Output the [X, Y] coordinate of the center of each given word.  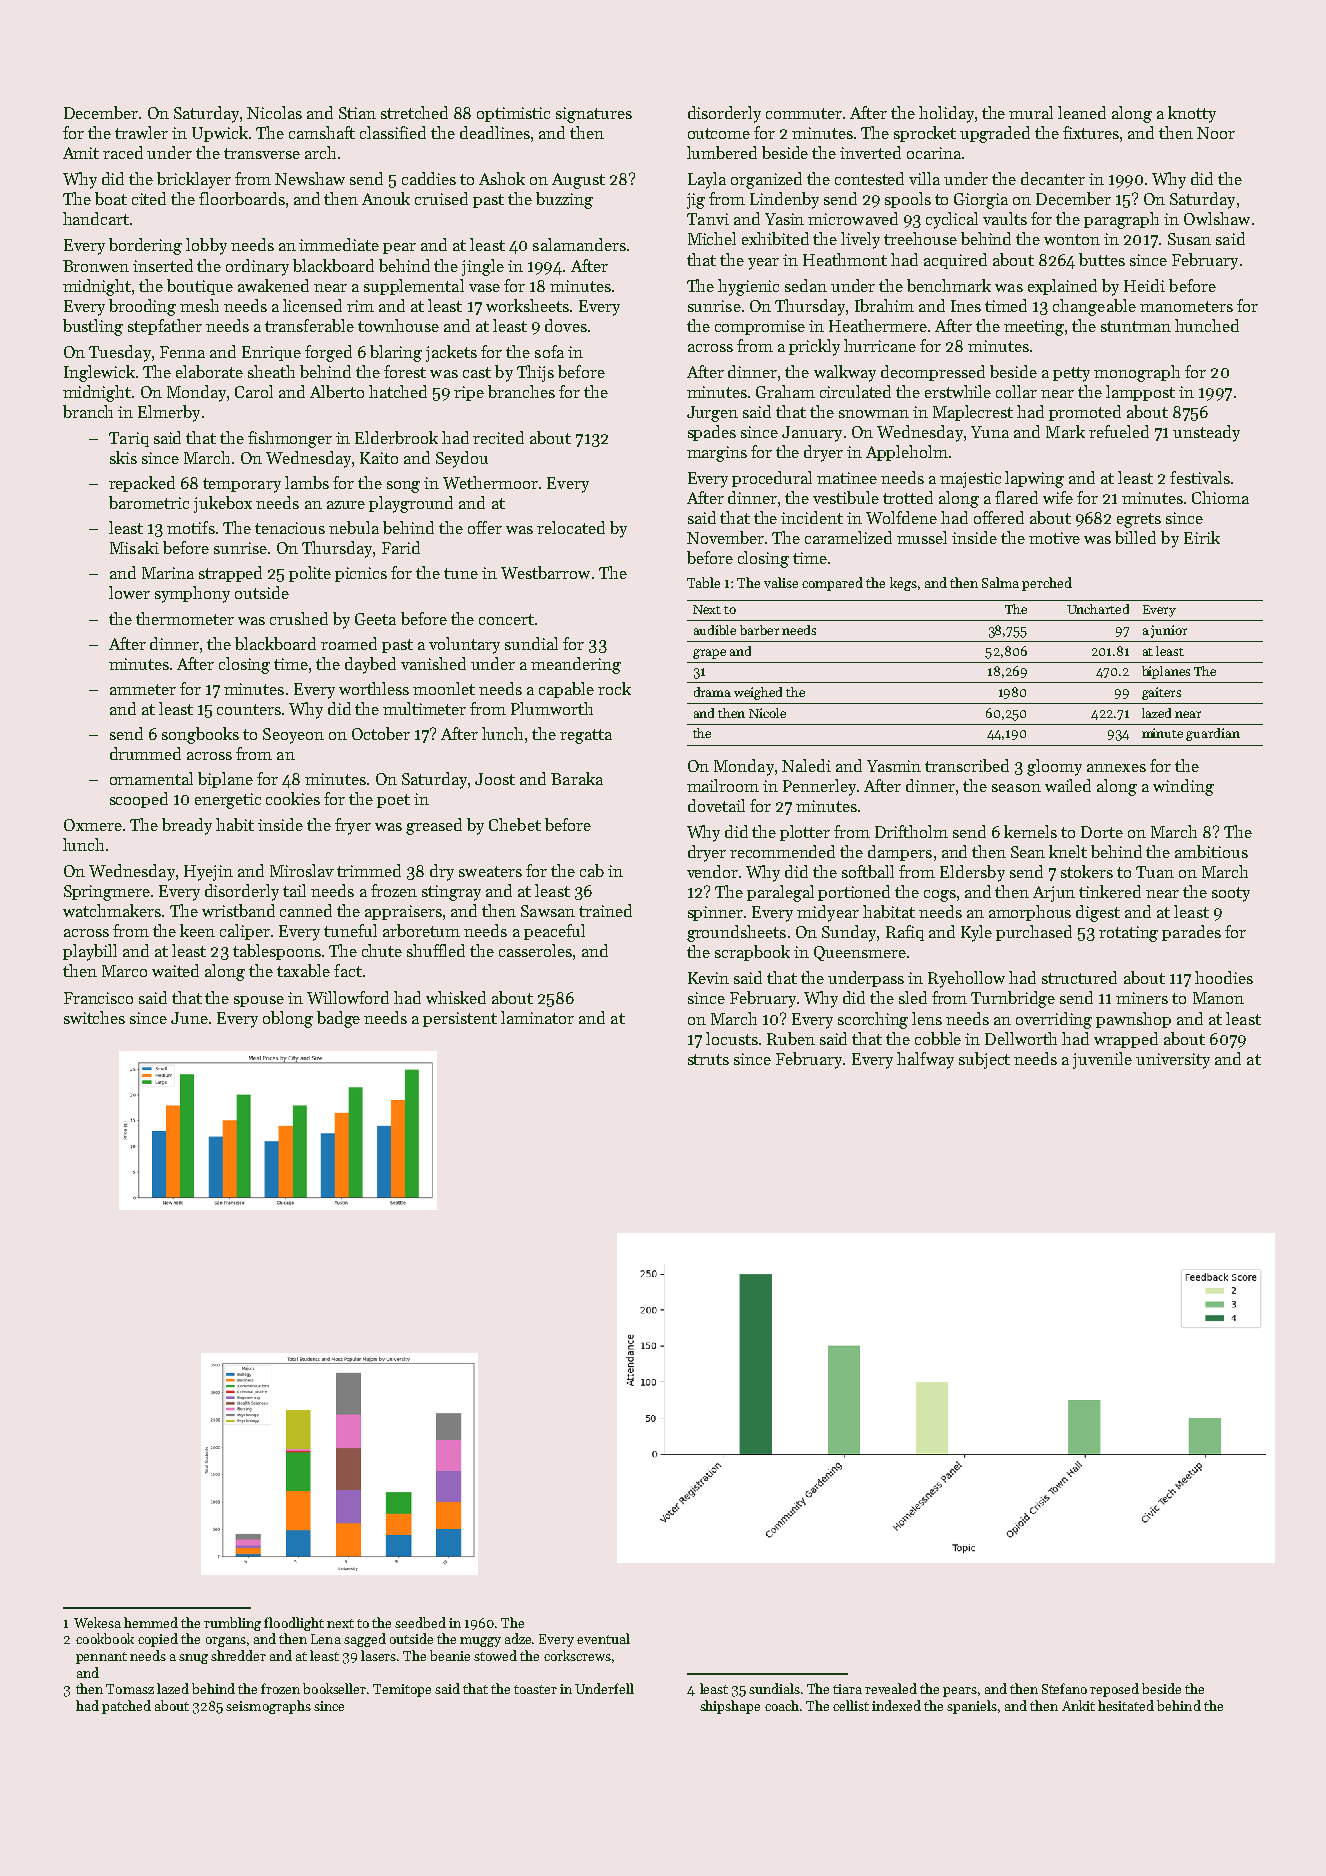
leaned [1082, 112]
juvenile [1102, 1060]
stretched [414, 112]
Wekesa [97, 1622]
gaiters [1161, 693]
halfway [925, 1060]
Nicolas [274, 112]
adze [518, 1638]
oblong [288, 1019]
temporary [242, 485]
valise [781, 582]
